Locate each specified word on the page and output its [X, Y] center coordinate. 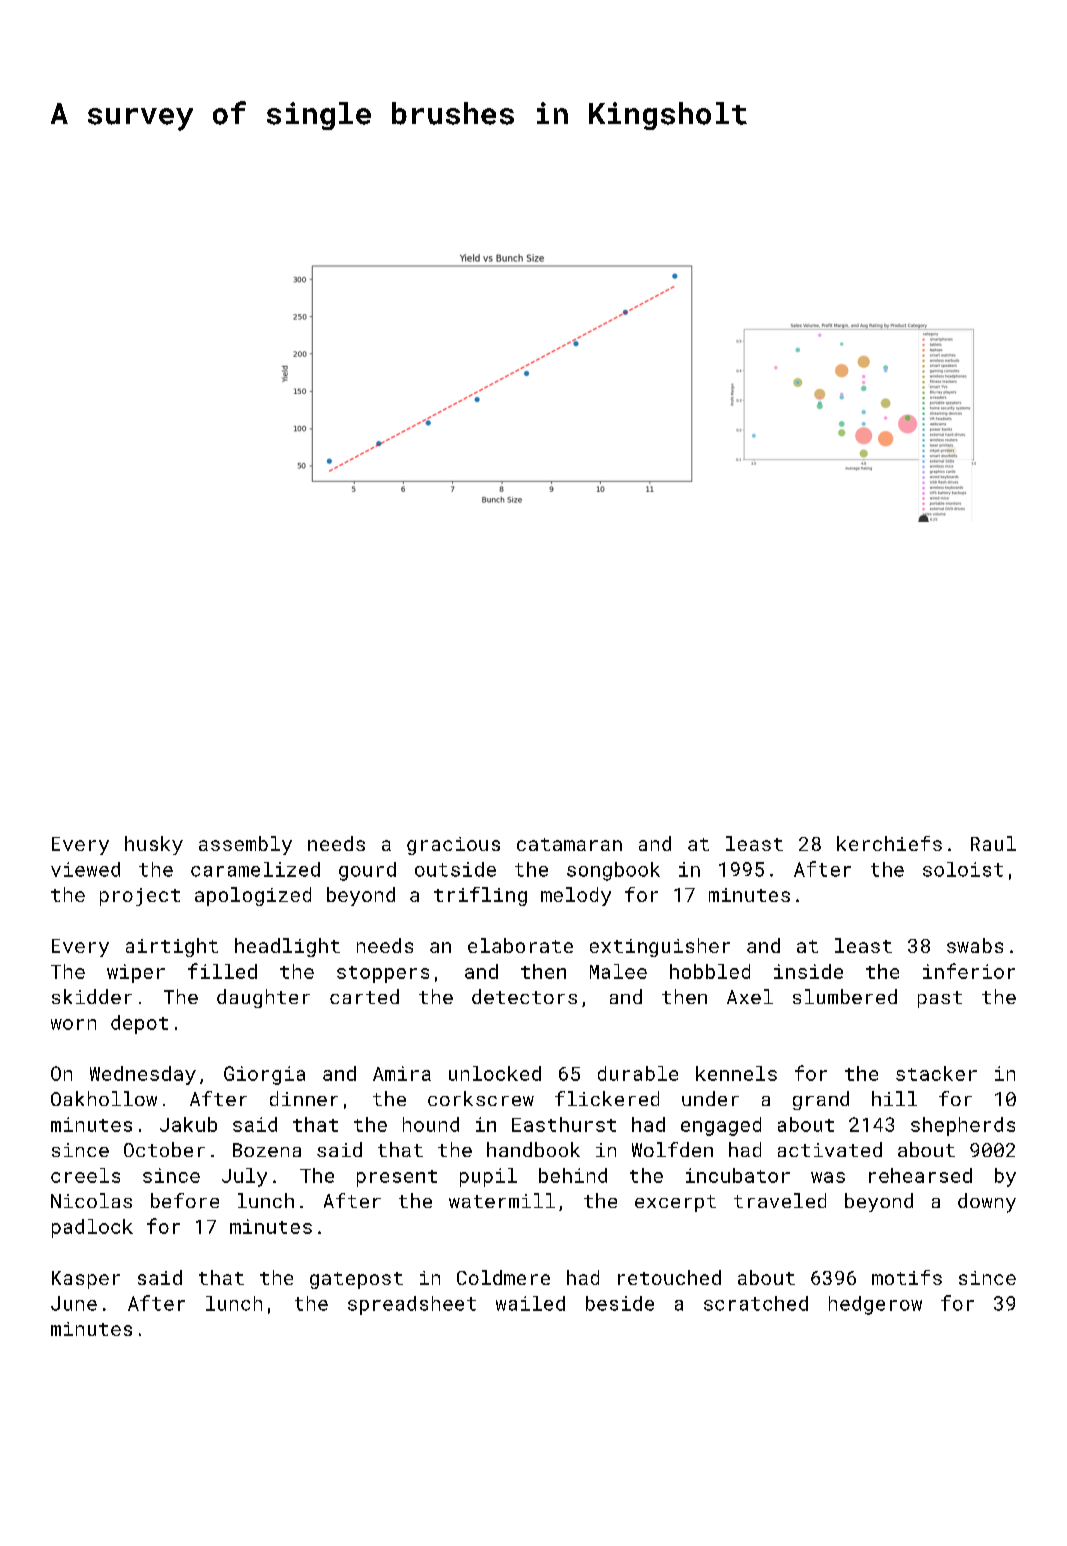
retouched [669, 1277]
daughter [263, 998]
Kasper [86, 1280]
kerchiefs [889, 843]
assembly [245, 845]
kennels [736, 1073]
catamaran [569, 844]
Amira [402, 1073]
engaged [721, 1126]
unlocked [495, 1073]
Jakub [188, 1124]
